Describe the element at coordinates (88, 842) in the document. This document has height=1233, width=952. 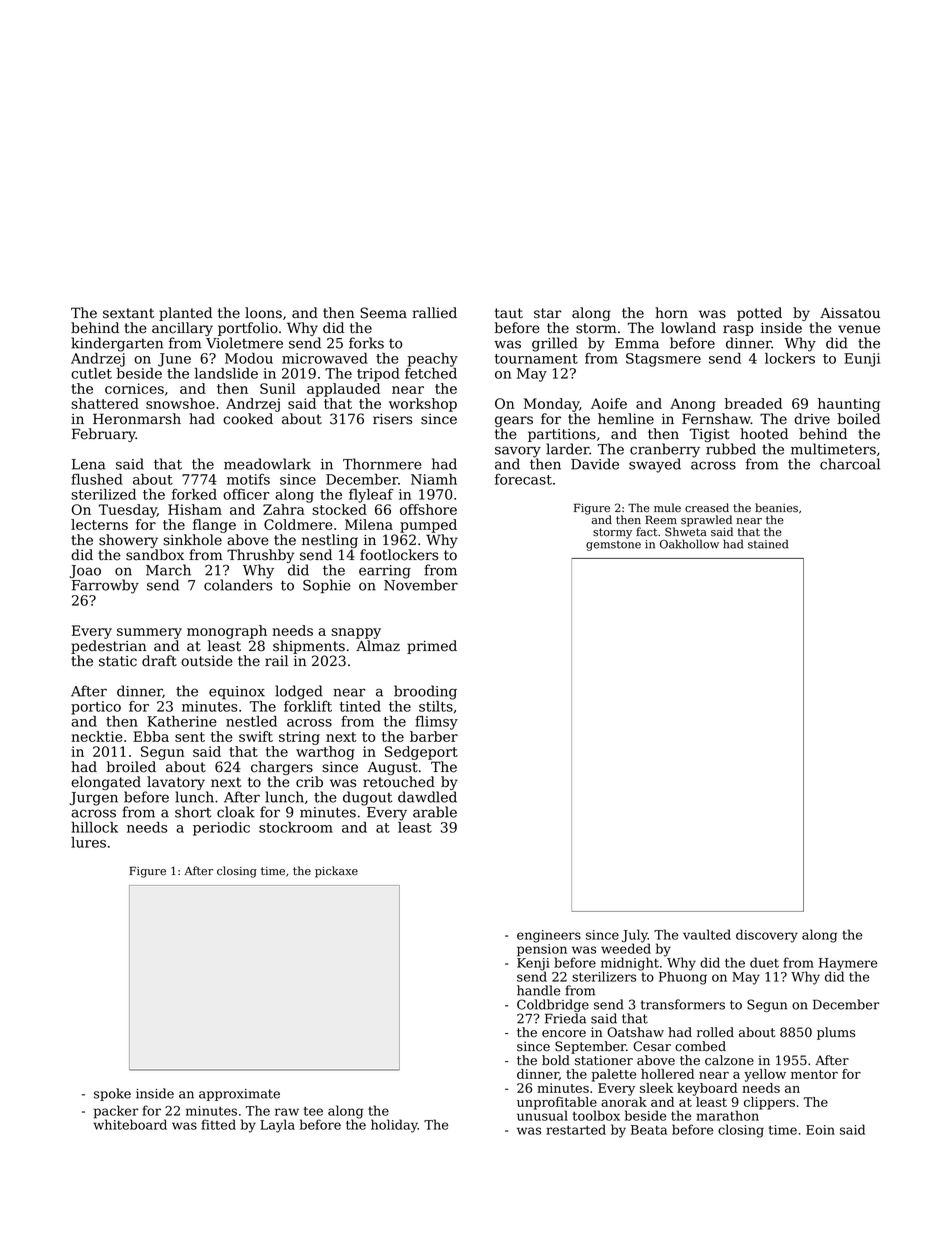
I see `lures` at that location.
